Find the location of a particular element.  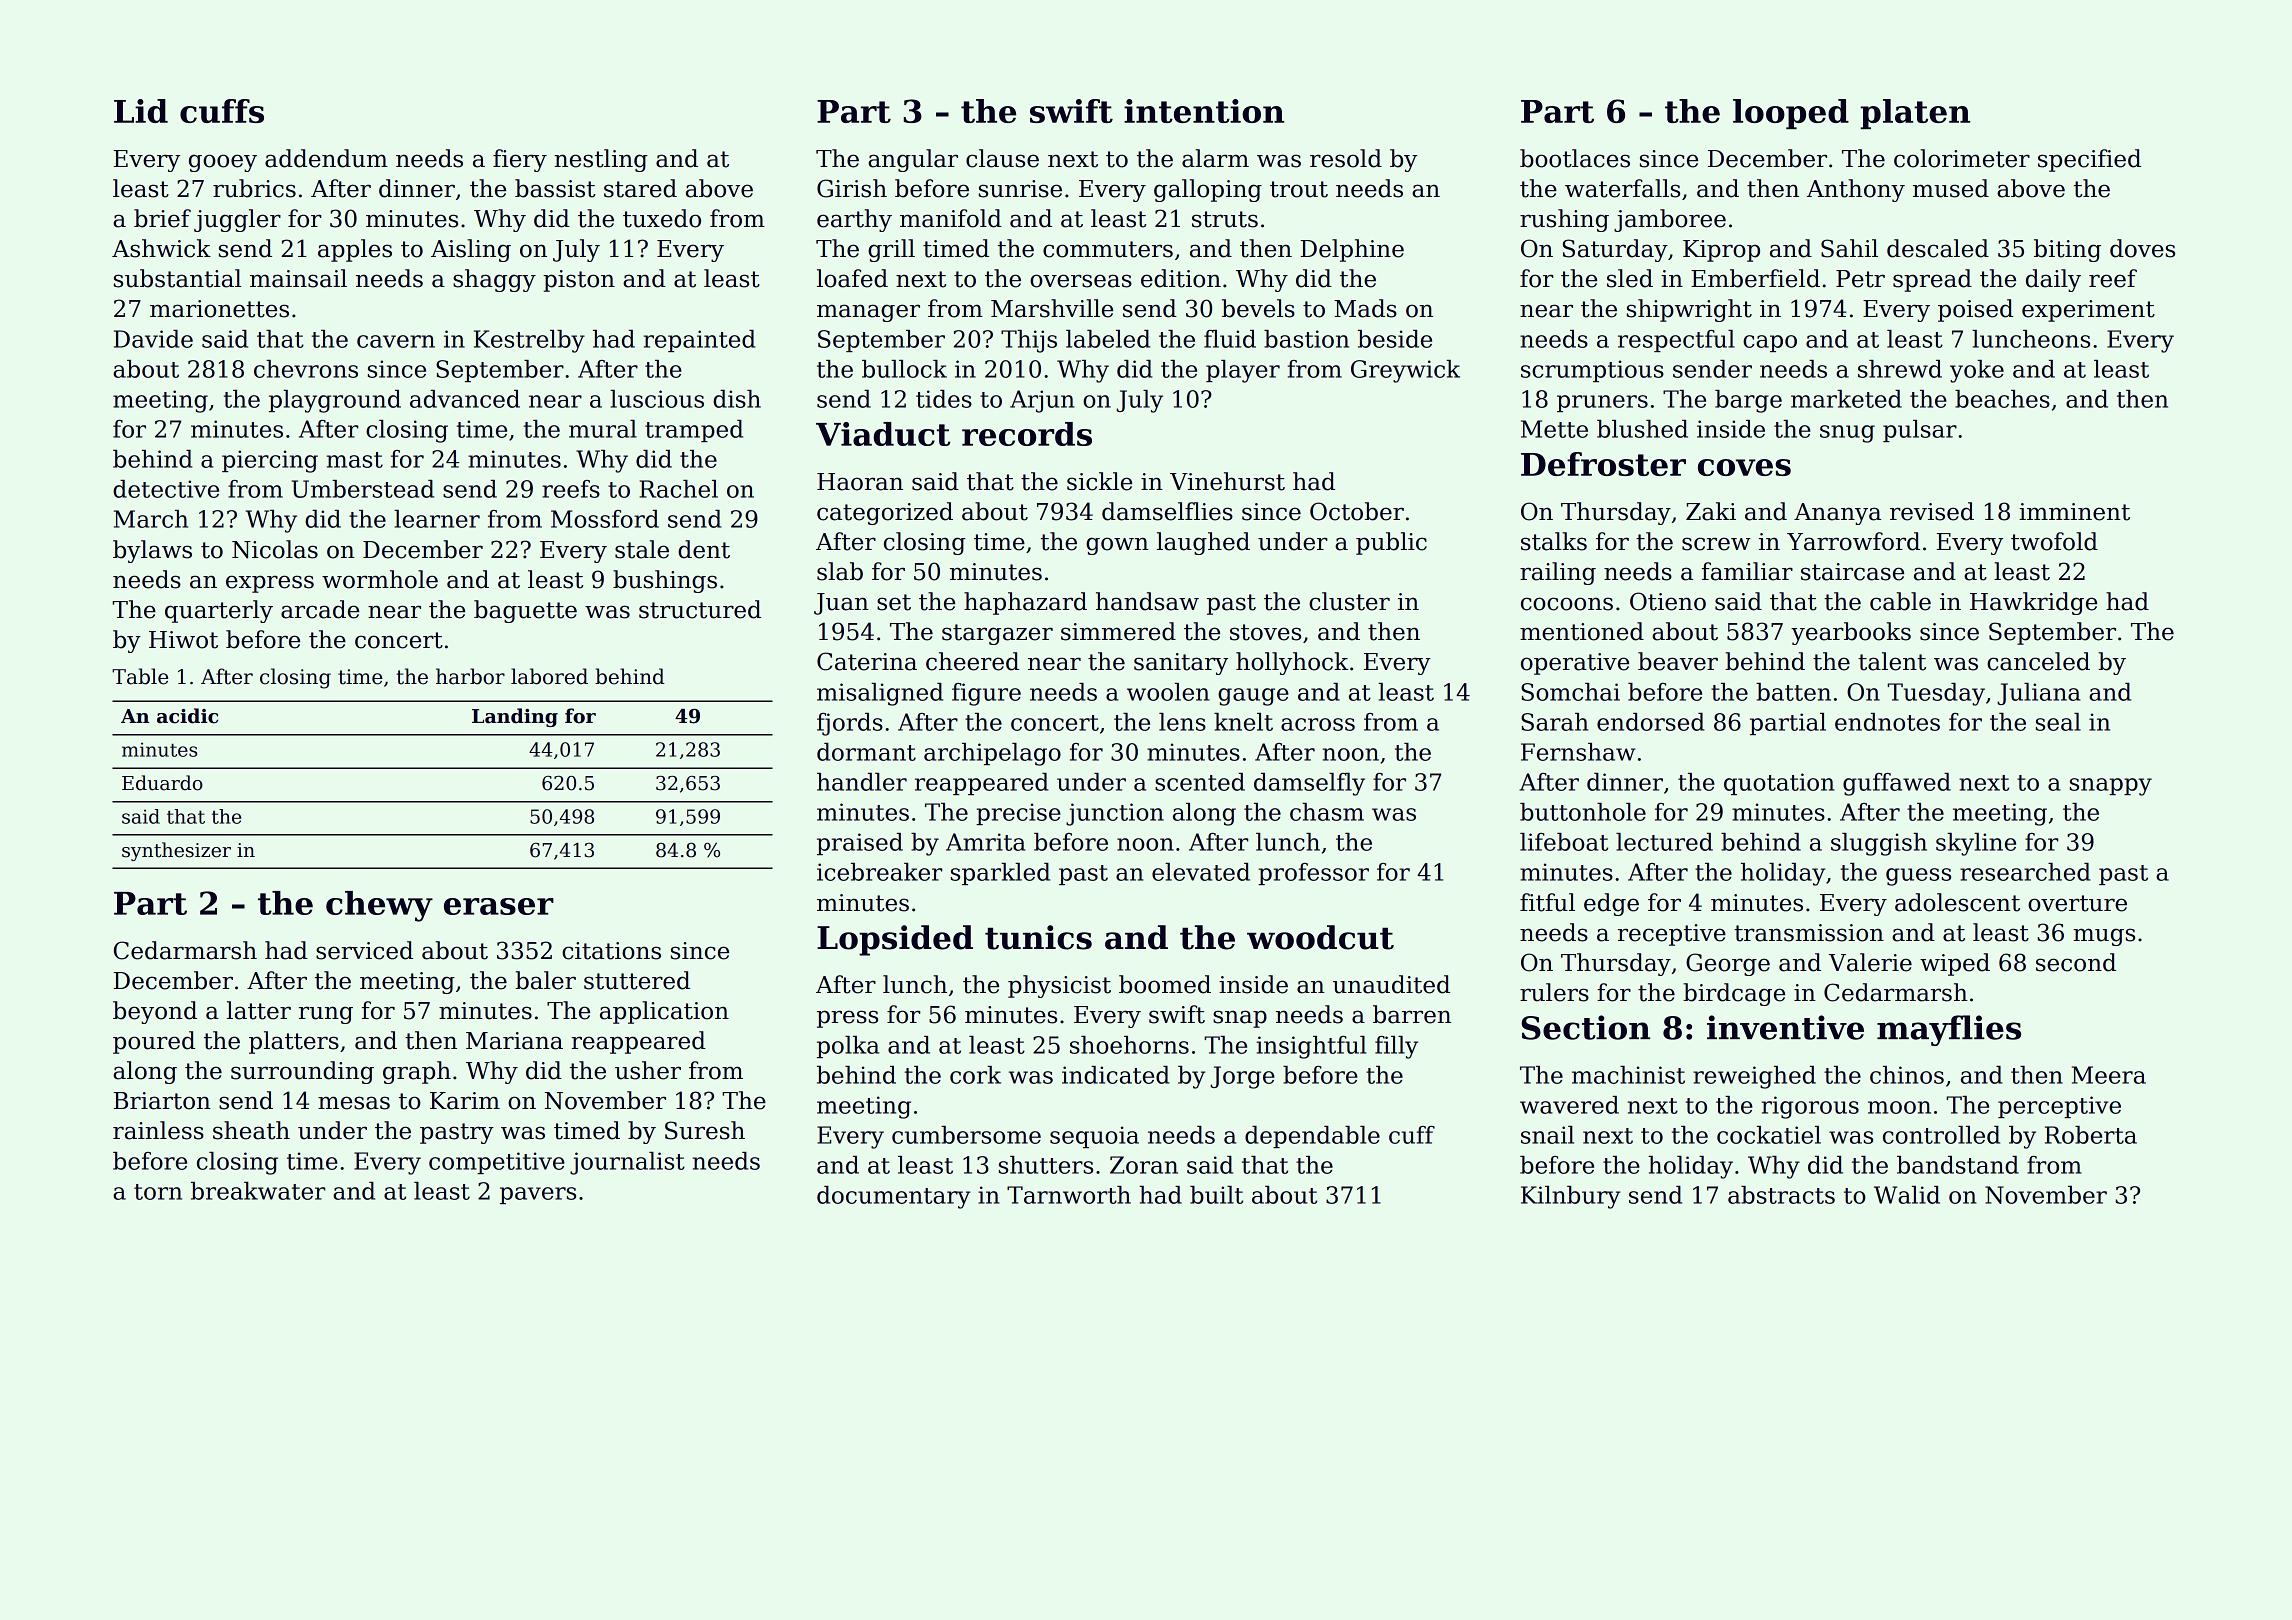

tuxedo is located at coordinates (662, 218).
